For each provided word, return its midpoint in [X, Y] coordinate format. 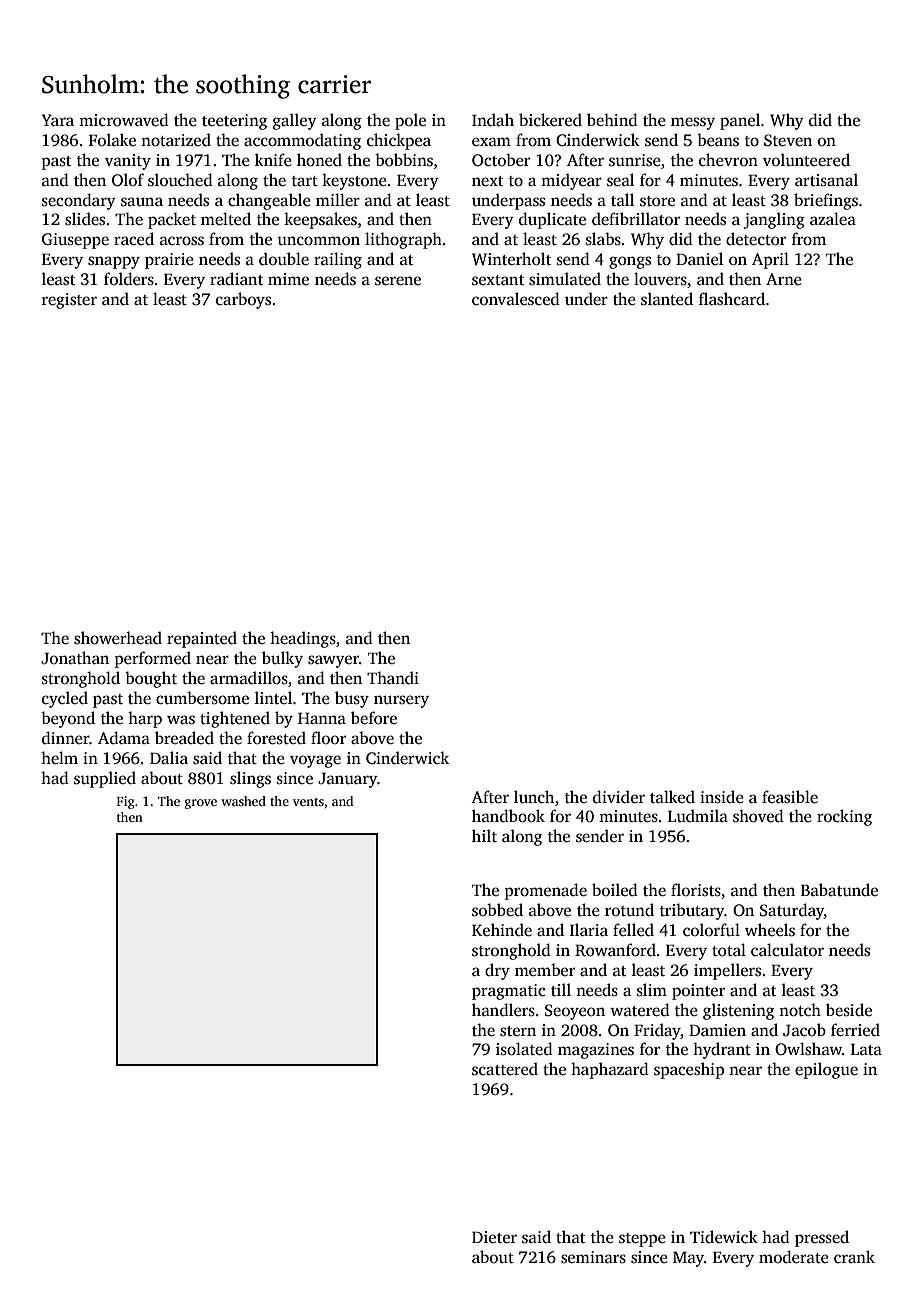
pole [410, 121]
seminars [593, 1257]
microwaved [124, 120]
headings [303, 639]
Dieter [494, 1237]
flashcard [732, 299]
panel [740, 121]
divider [619, 797]
